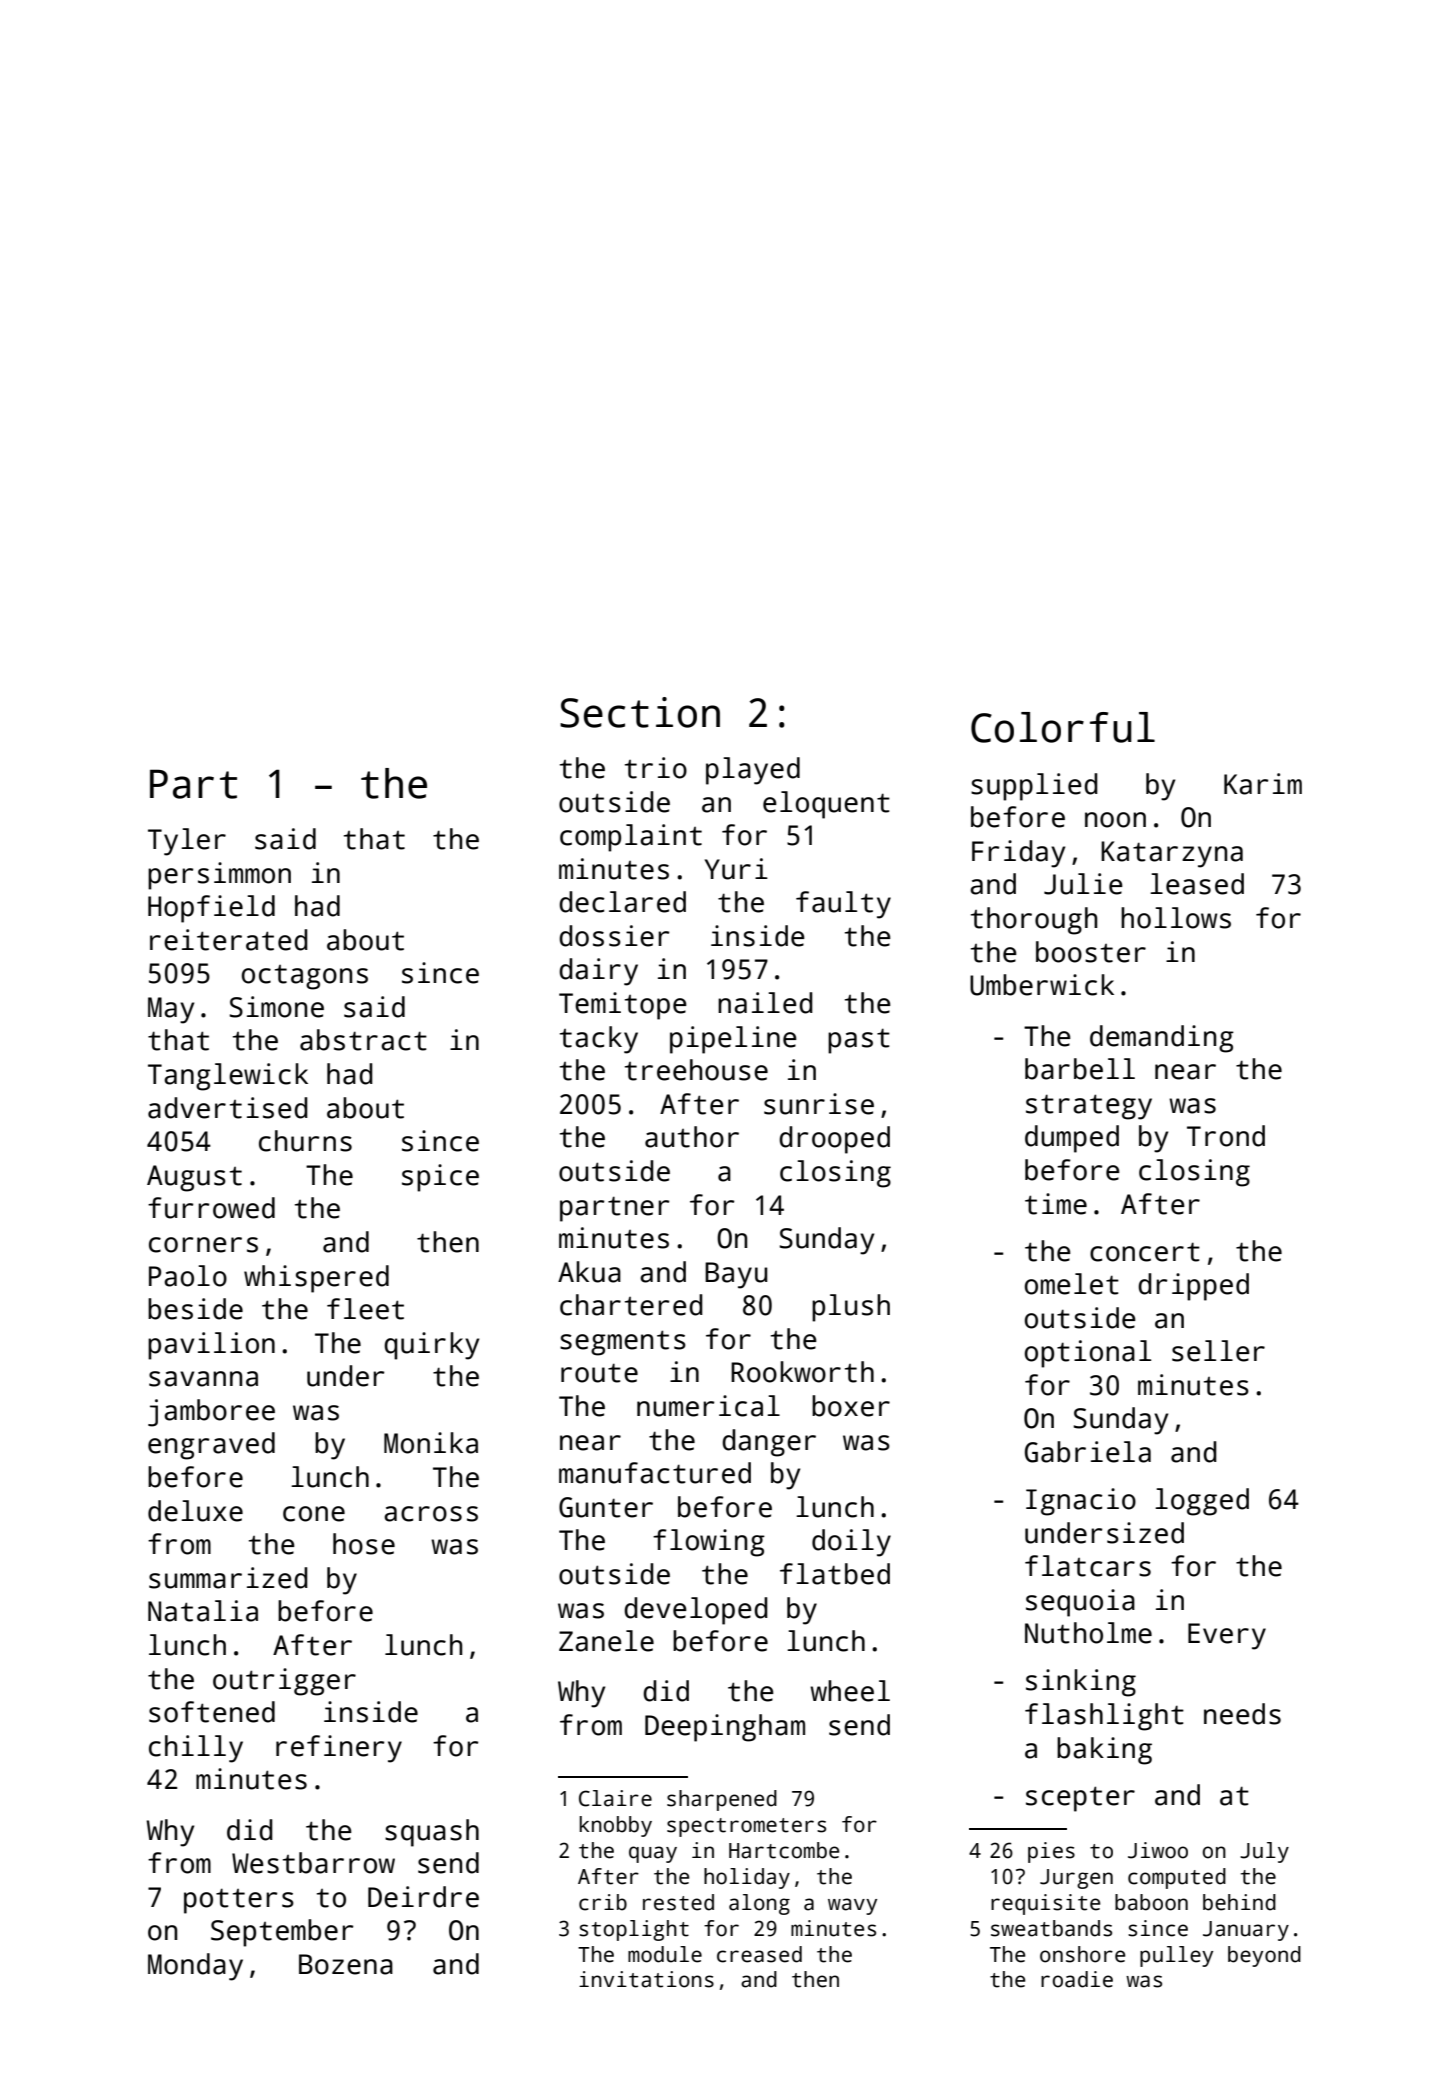 This screenshot has width=1450, height=2100. Describe the element at coordinates (187, 842) in the screenshot. I see `Tyler` at that location.
